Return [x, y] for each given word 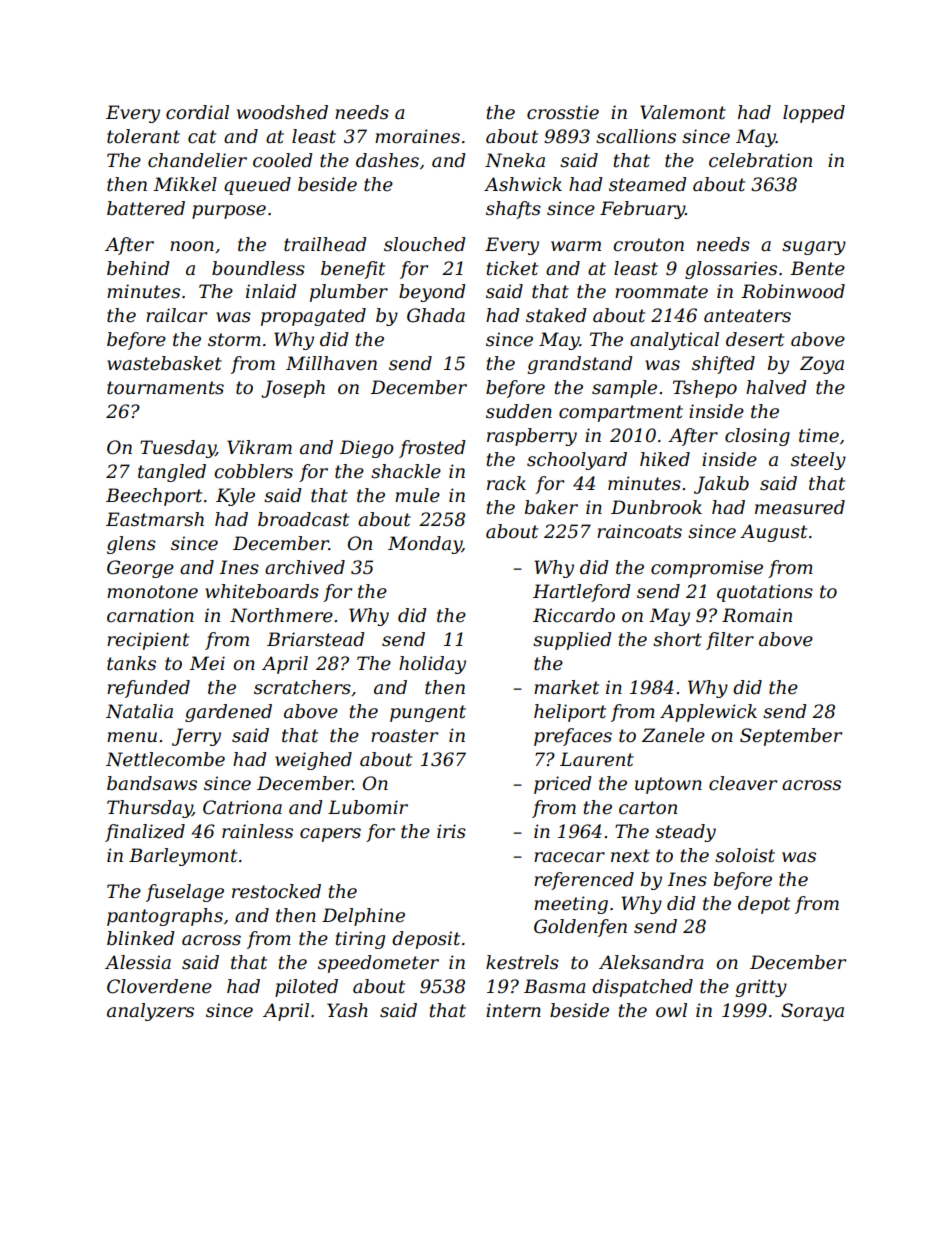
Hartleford [582, 593]
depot [764, 905]
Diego [366, 449]
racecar [569, 857]
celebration [760, 160]
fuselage [185, 893]
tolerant [143, 136]
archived [305, 567]
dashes [387, 160]
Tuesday [178, 449]
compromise [707, 569]
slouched [425, 244]
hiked [665, 459]
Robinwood [793, 291]
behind [138, 268]
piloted [306, 988]
